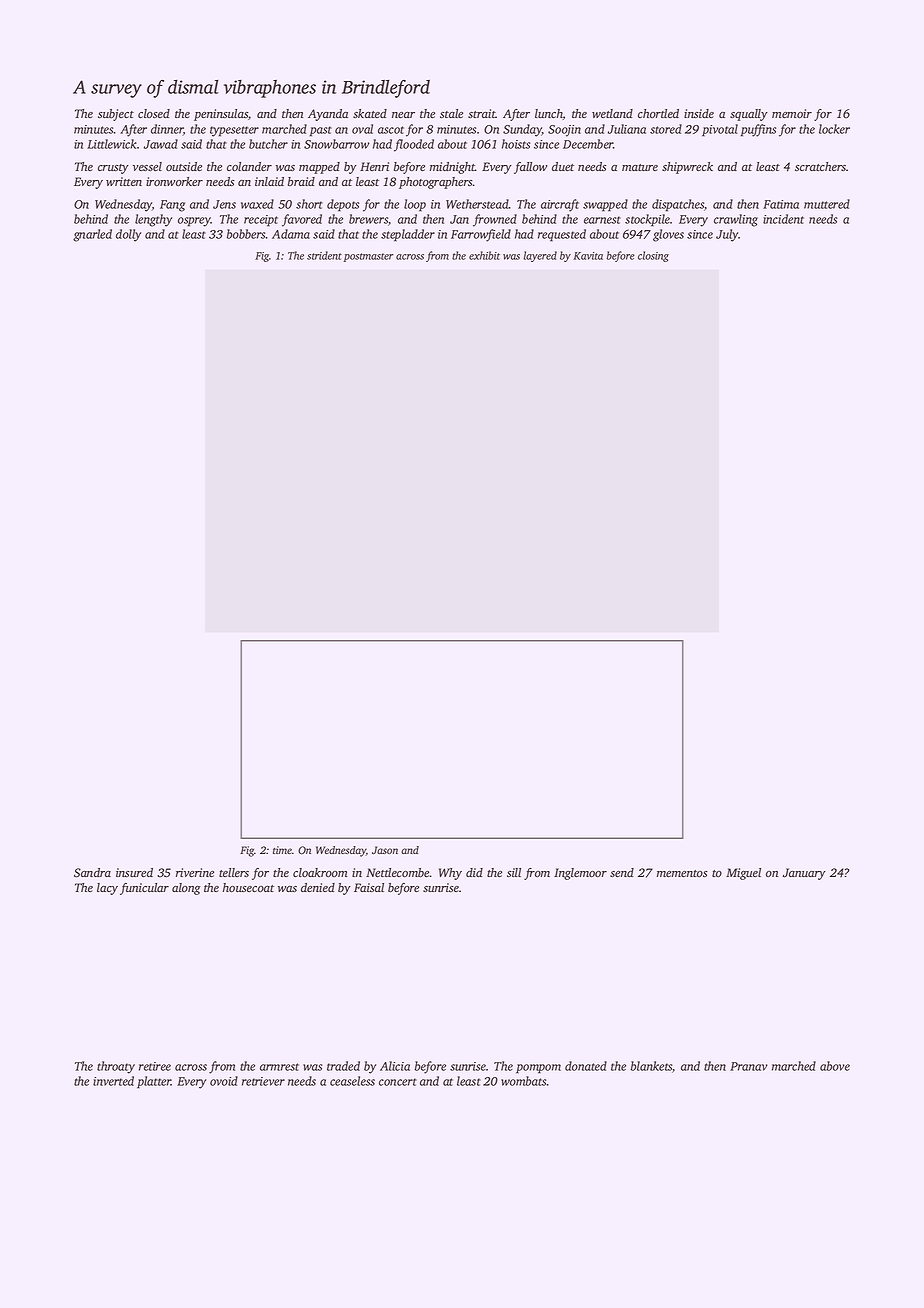 This screenshot has height=1308, width=924. Describe the element at coordinates (385, 850) in the screenshot. I see `Jason` at that location.
